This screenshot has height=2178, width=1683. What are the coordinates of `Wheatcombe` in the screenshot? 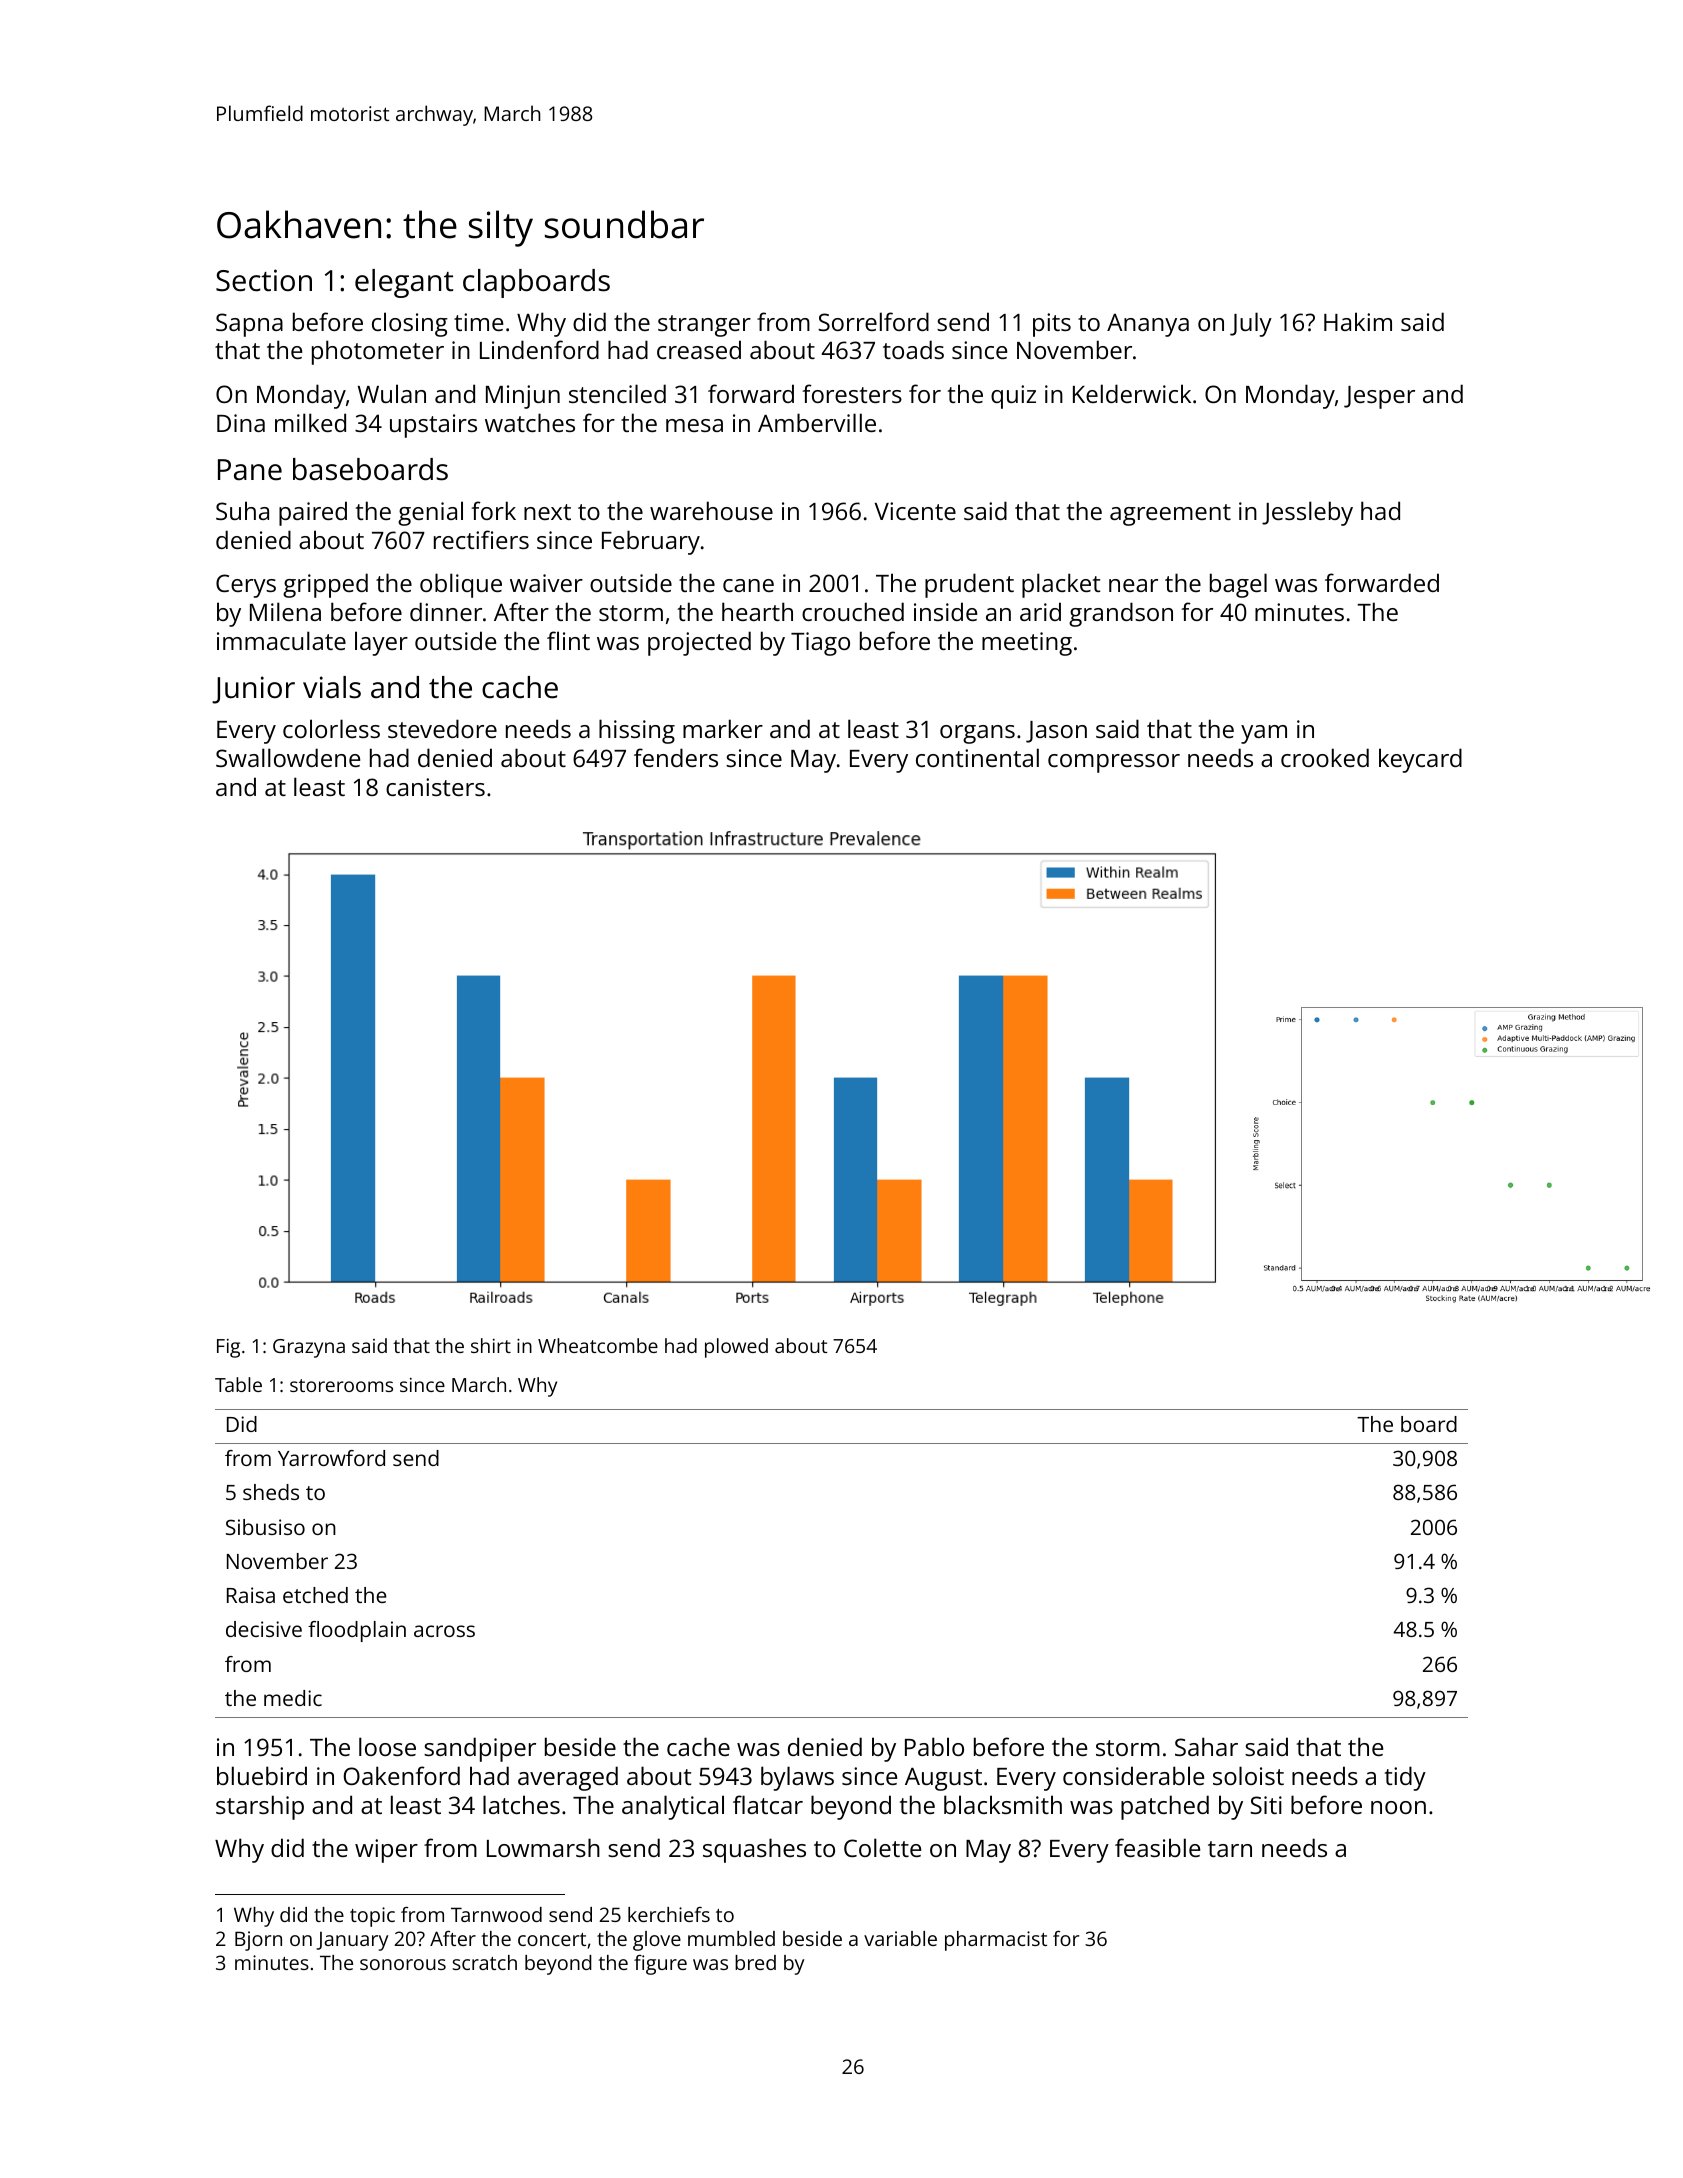 It's located at (598, 1345).
